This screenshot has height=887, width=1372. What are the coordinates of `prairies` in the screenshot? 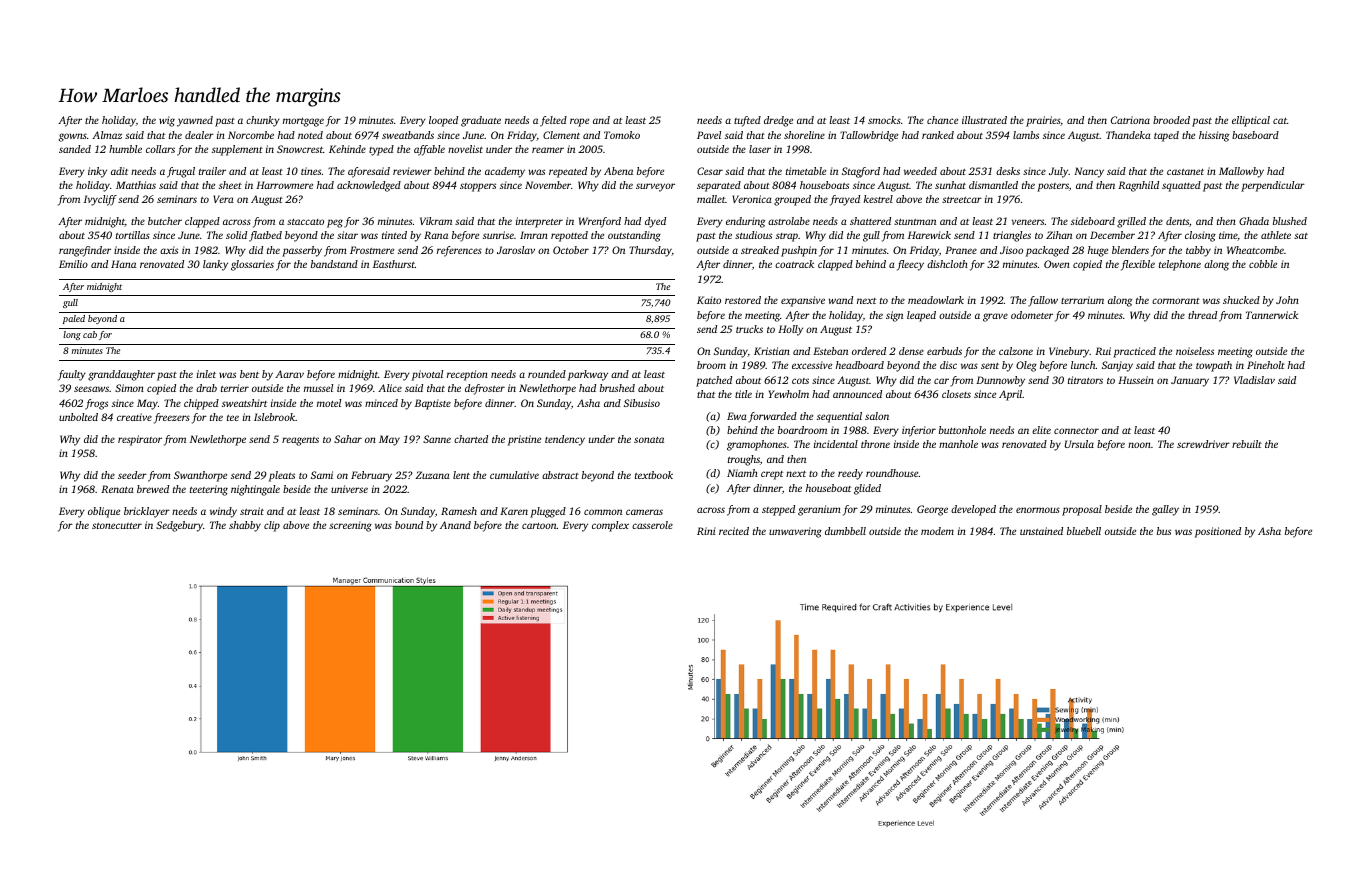 It's located at (1043, 121).
